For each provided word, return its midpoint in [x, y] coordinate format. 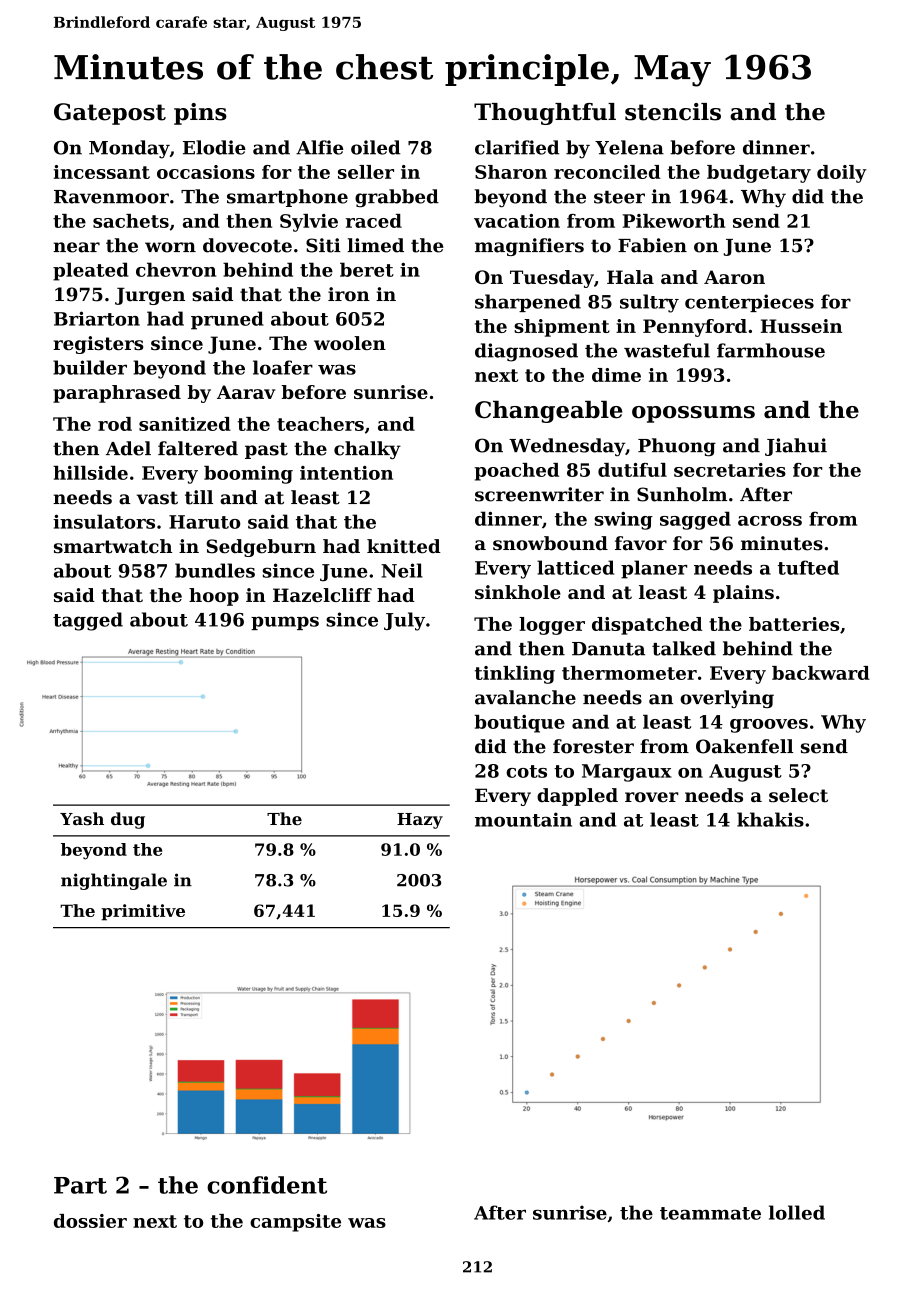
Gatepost [110, 114]
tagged [88, 621]
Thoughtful [545, 114]
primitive [143, 912]
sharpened [528, 303]
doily [842, 174]
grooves [769, 726]
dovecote [247, 245]
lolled [797, 1212]
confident [267, 1185]
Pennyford [695, 328]
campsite [295, 1223]
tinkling [515, 675]
